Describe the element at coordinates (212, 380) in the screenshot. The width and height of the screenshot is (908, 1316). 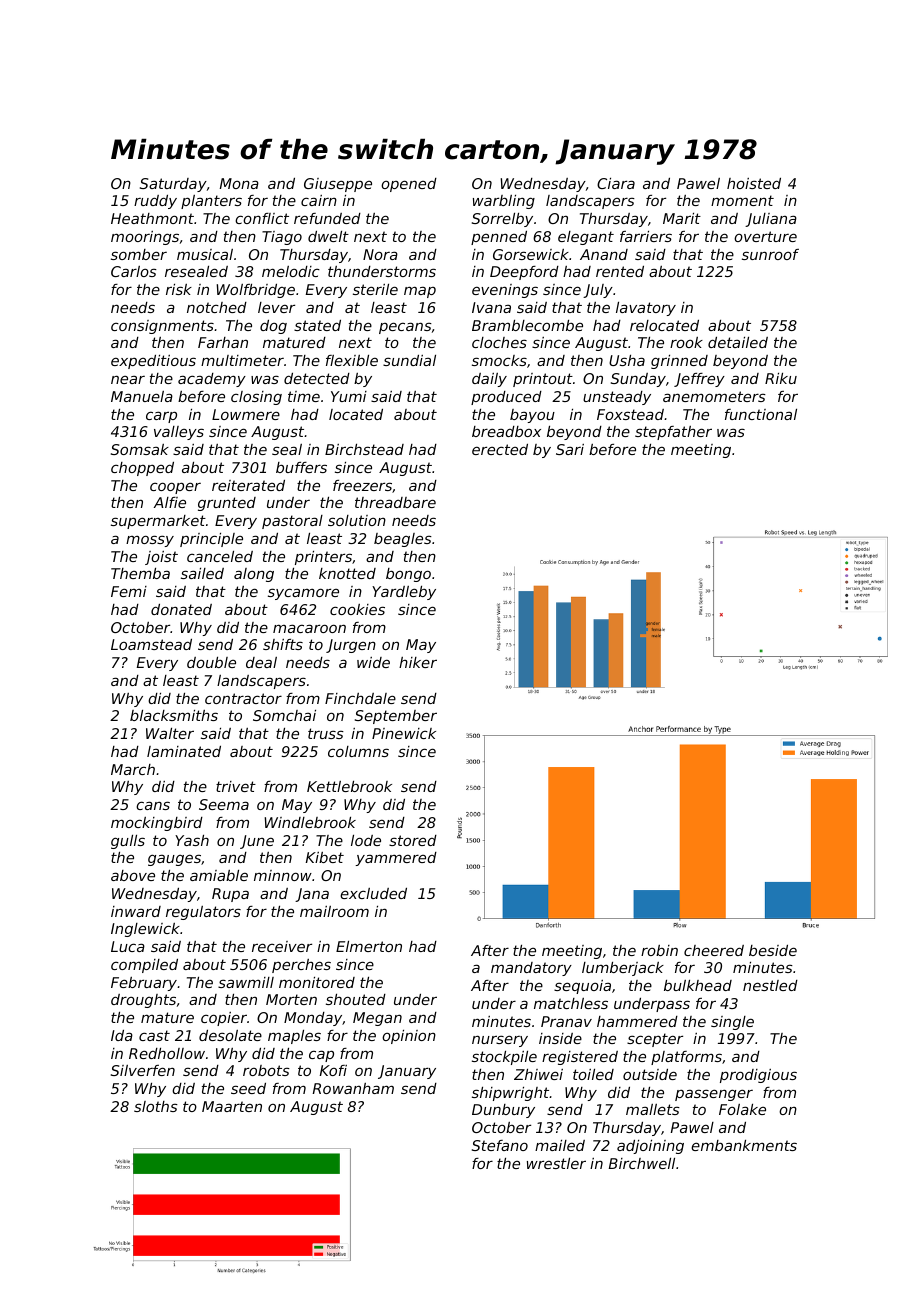
I see `academy` at that location.
